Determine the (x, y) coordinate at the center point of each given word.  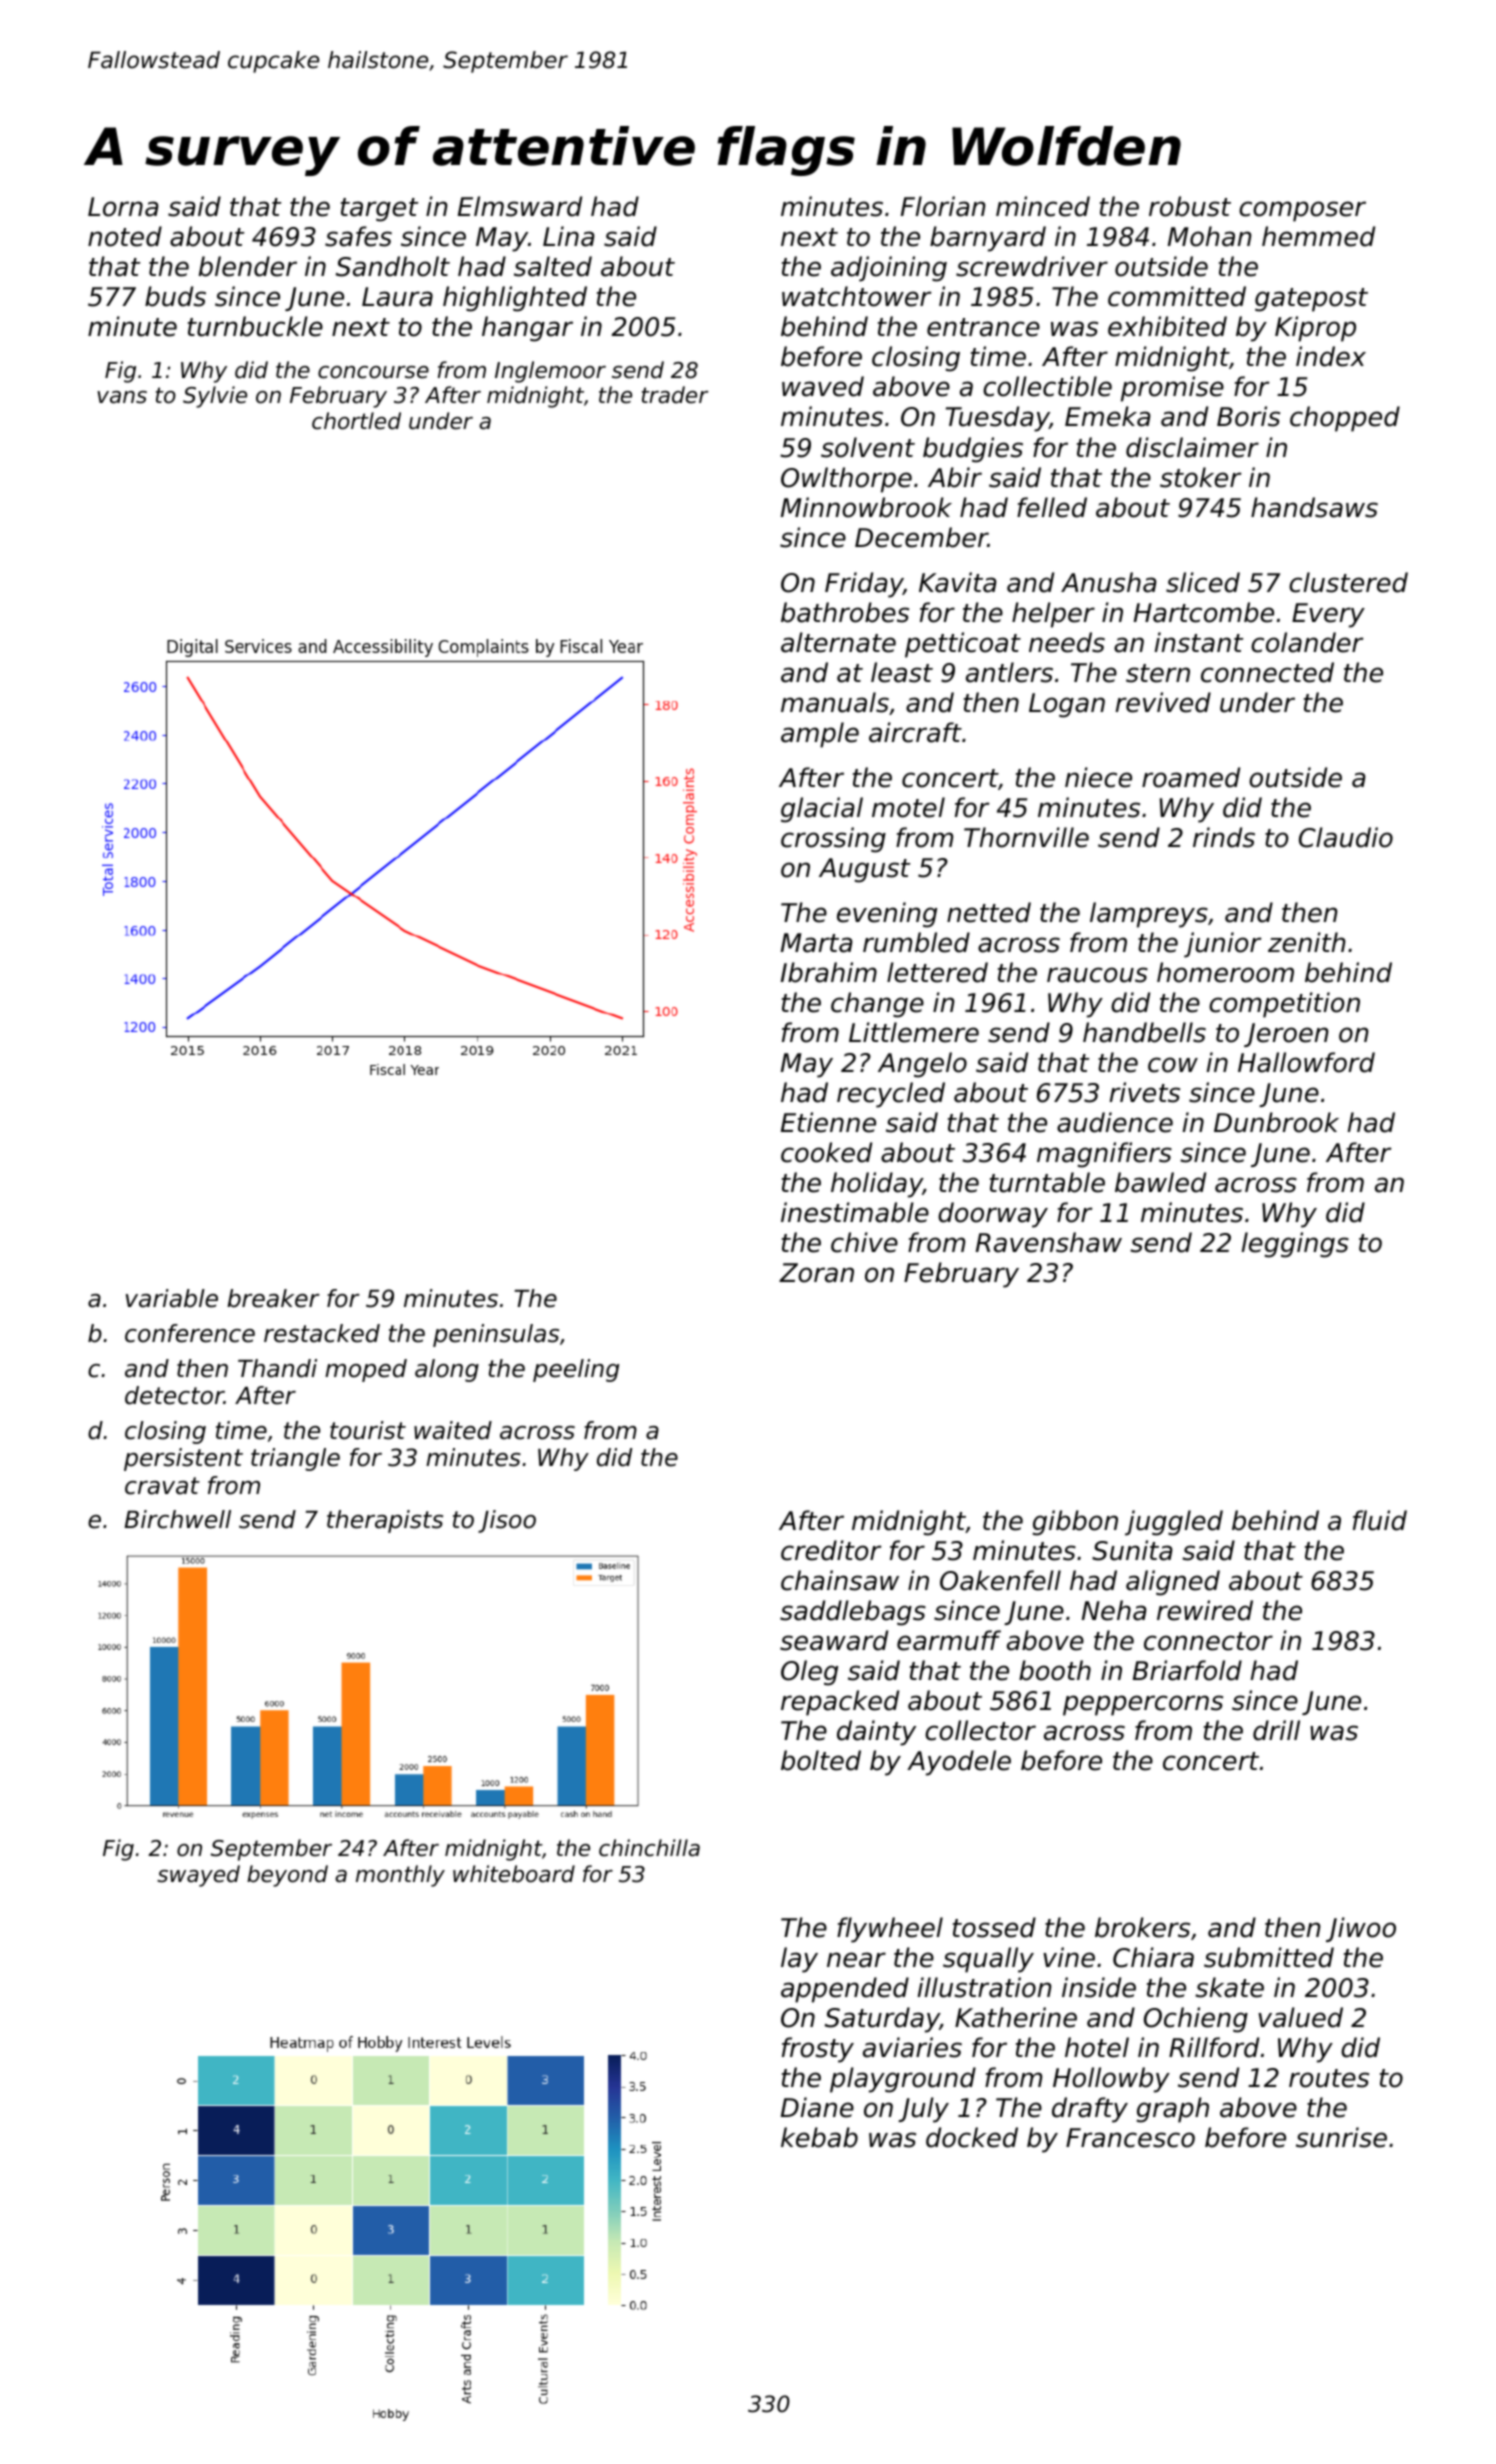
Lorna (123, 207)
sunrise (1341, 2137)
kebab (819, 2137)
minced (1043, 206)
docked (972, 2137)
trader (675, 395)
